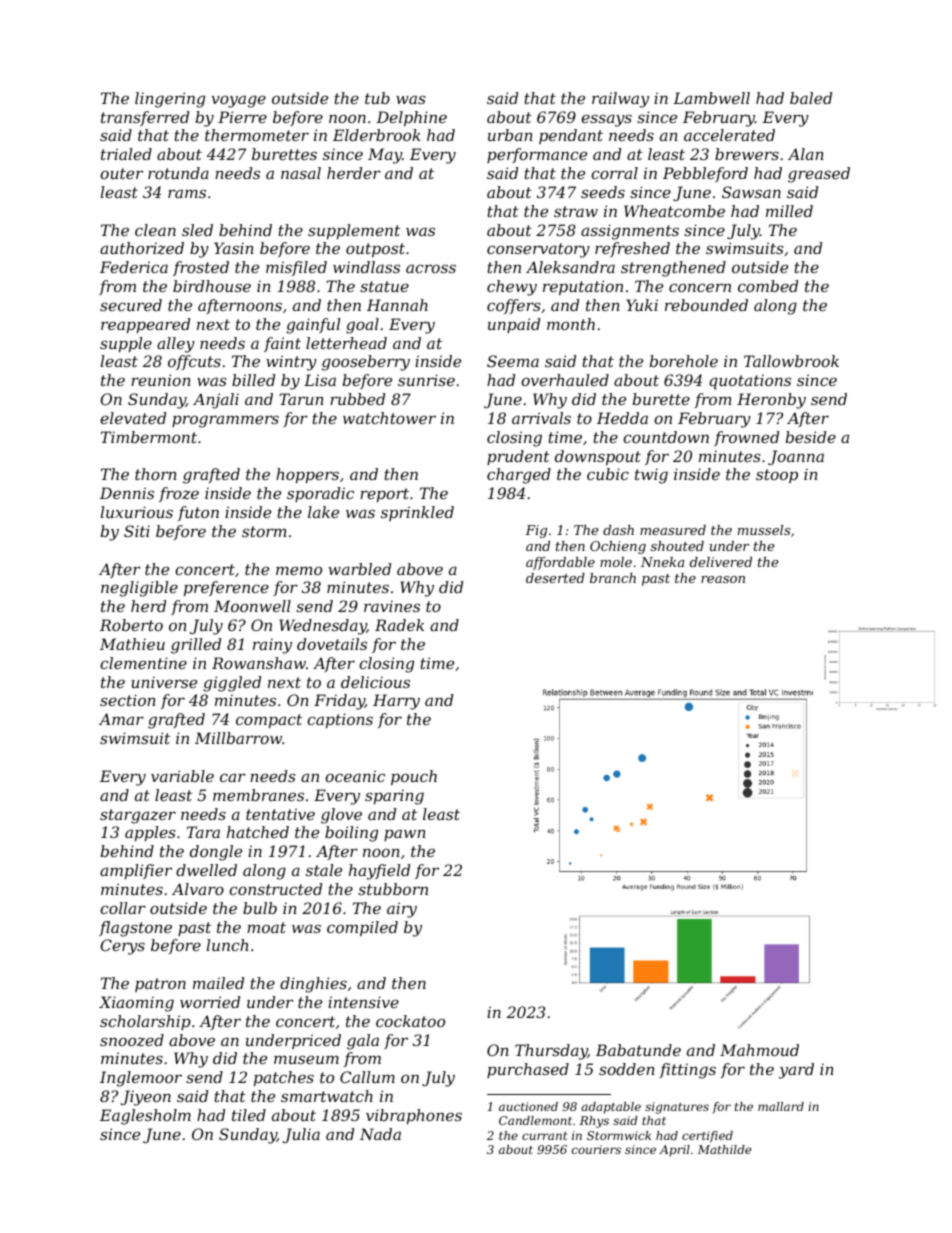  I want to click on birdhouse, so click(212, 286).
